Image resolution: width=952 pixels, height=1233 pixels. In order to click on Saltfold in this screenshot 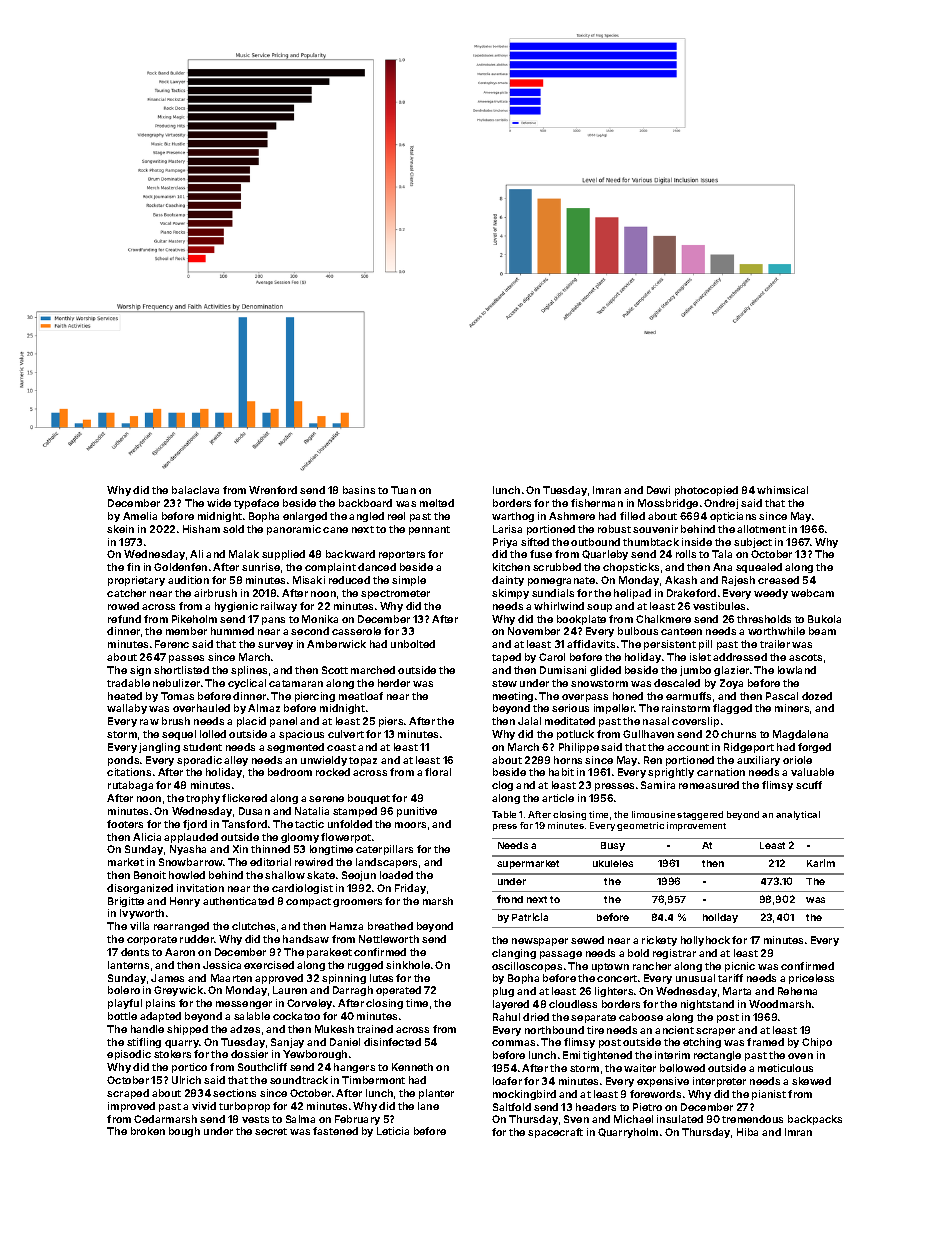, I will do `click(512, 1107)`.
